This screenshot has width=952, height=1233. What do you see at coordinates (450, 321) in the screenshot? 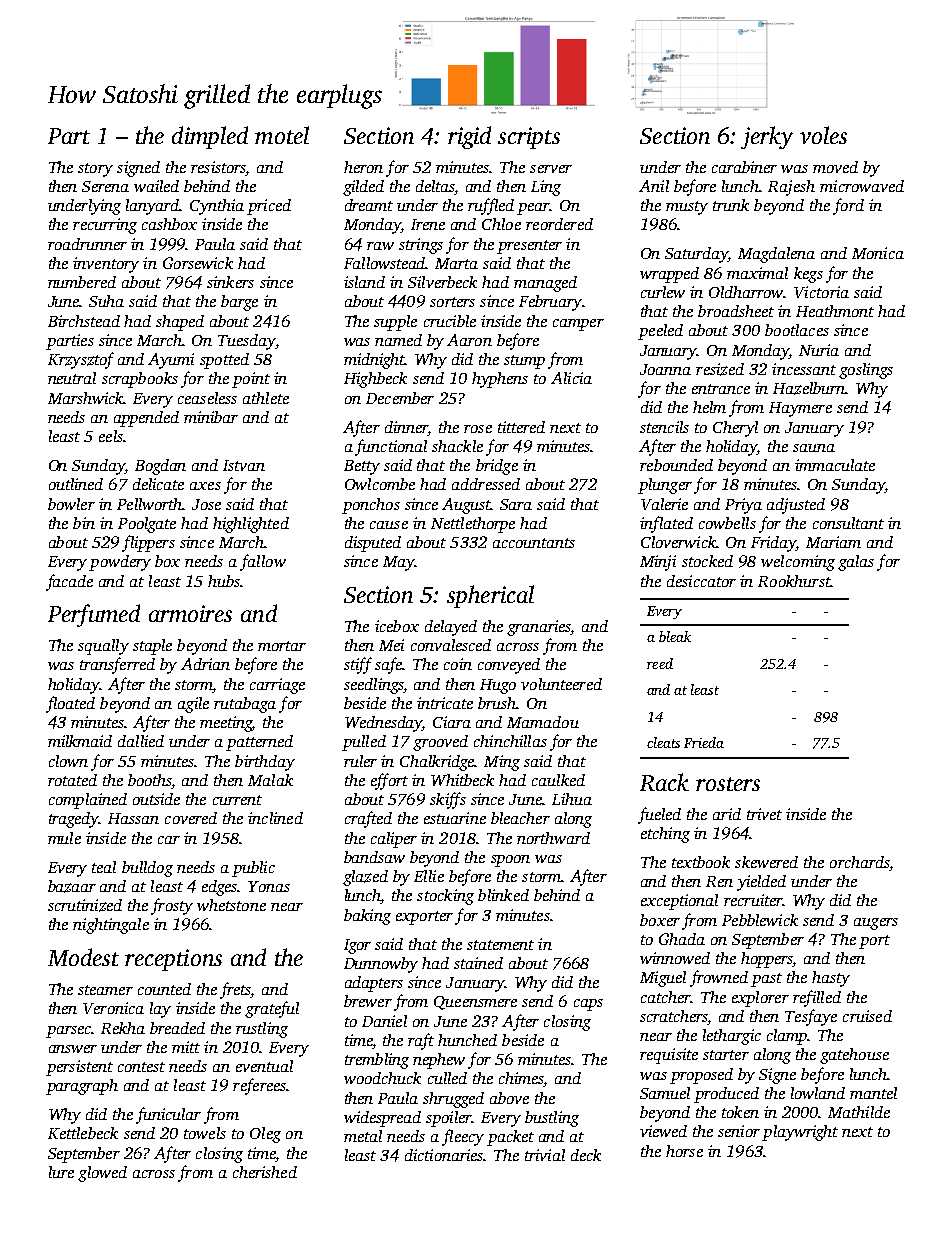
I see `crucible` at bounding box center [450, 321].
